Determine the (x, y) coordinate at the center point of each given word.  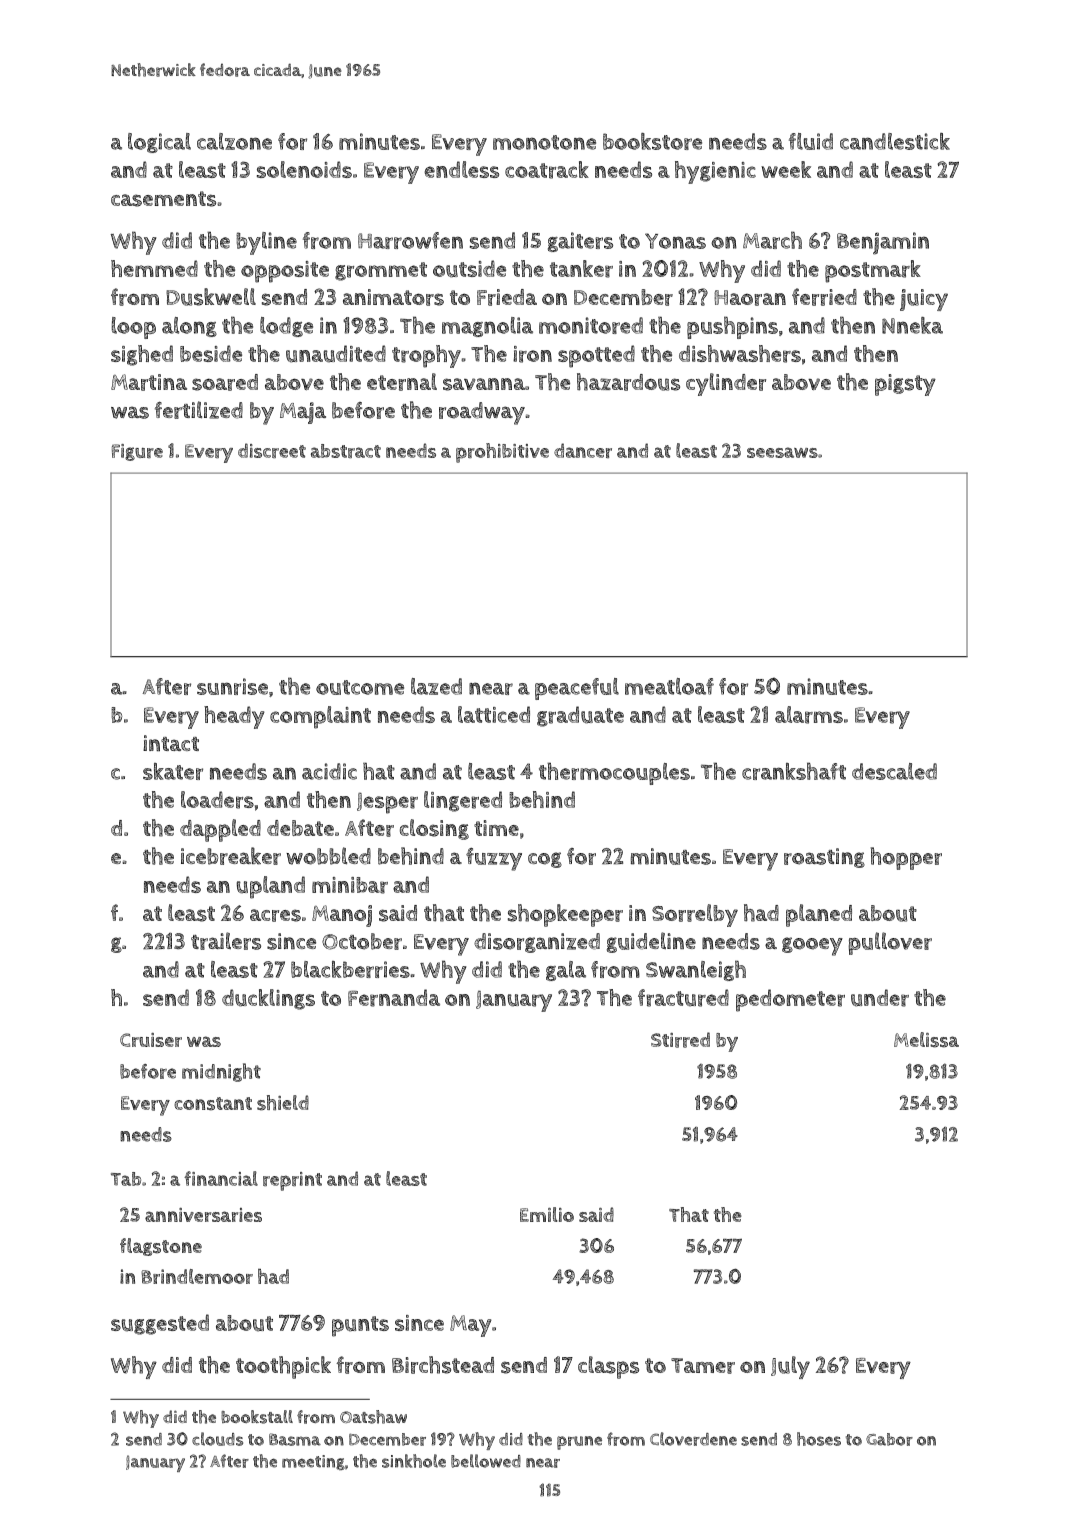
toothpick (283, 1367)
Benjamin (883, 243)
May (471, 1326)
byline (266, 243)
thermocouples (614, 773)
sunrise (232, 686)
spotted (596, 356)
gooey (812, 946)
